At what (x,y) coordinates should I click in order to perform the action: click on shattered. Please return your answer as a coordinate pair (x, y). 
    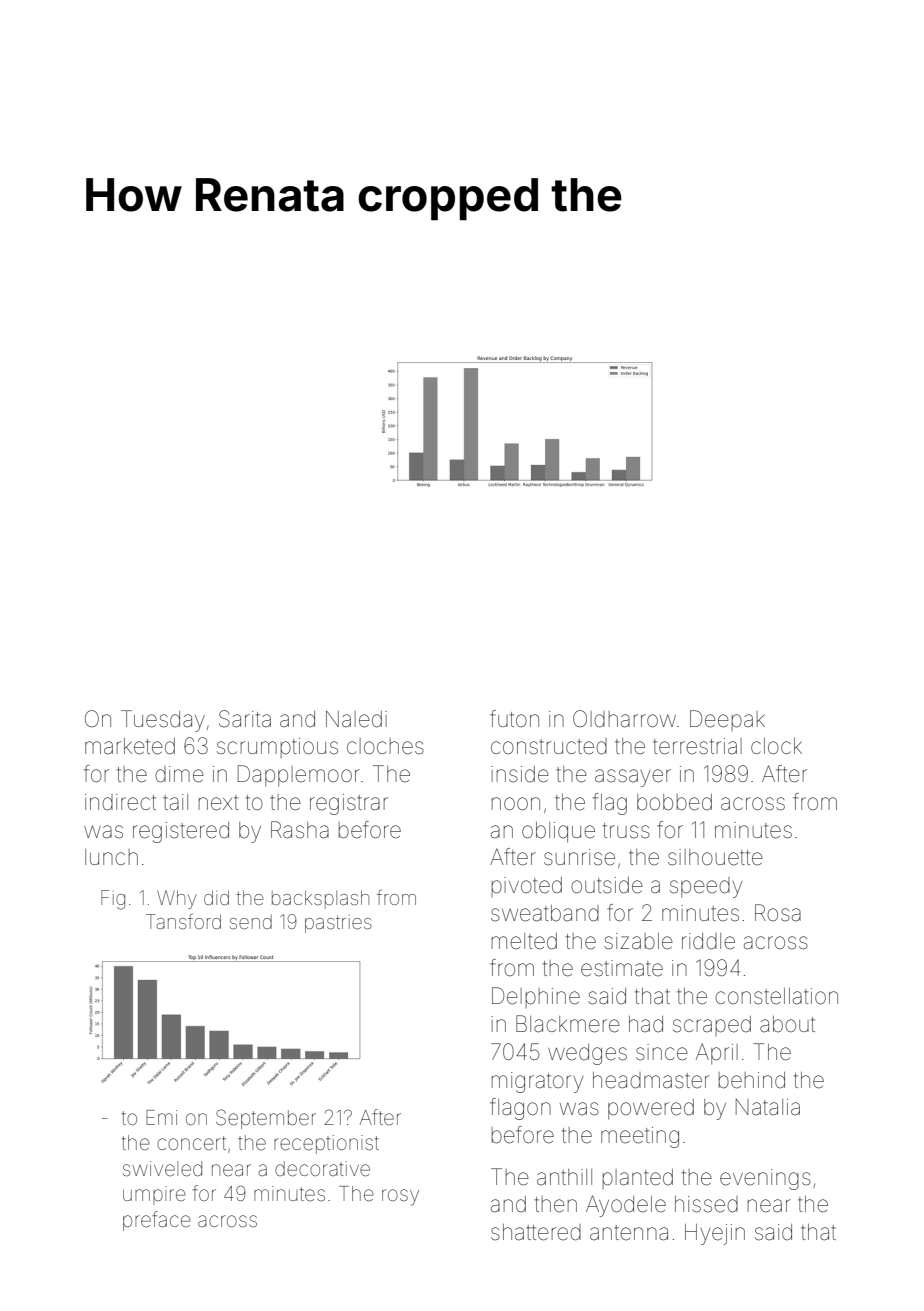
    Looking at the image, I should click on (536, 1232).
